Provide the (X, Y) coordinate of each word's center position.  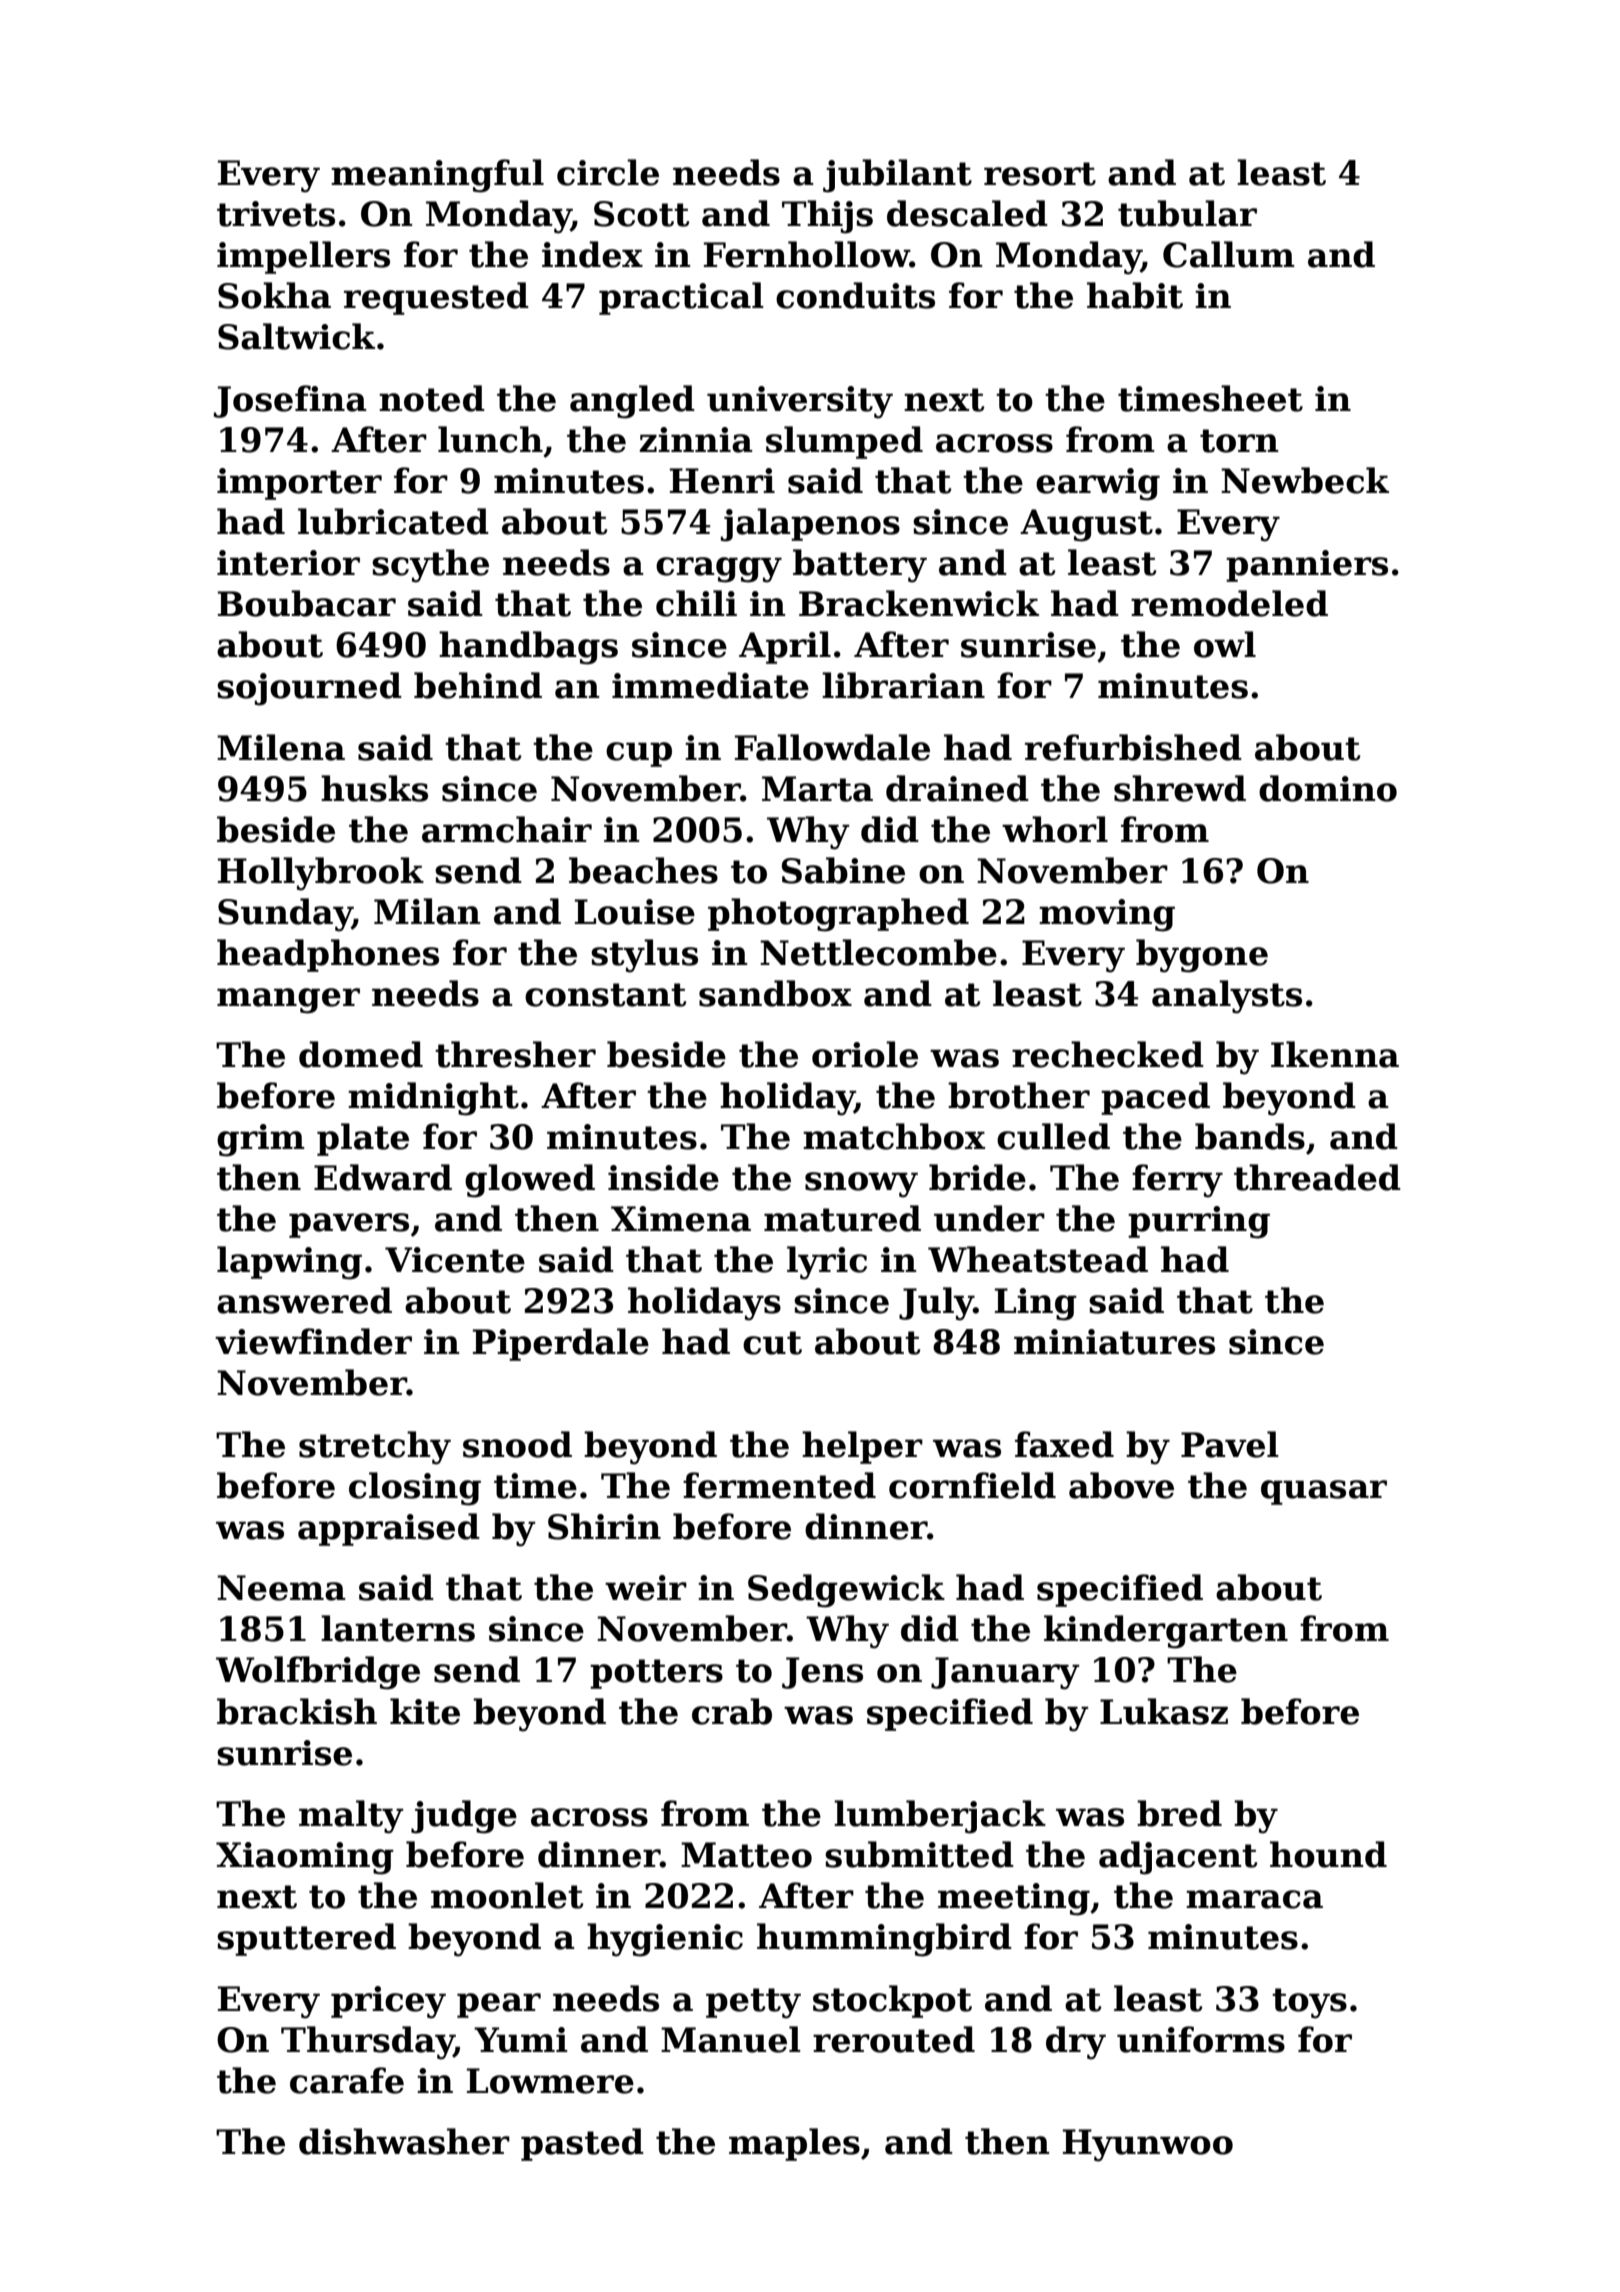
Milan (427, 911)
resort (1040, 174)
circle (608, 172)
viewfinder (313, 1341)
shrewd (1180, 788)
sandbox (775, 993)
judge (464, 1817)
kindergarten (1166, 1632)
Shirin (604, 1526)
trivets (276, 214)
